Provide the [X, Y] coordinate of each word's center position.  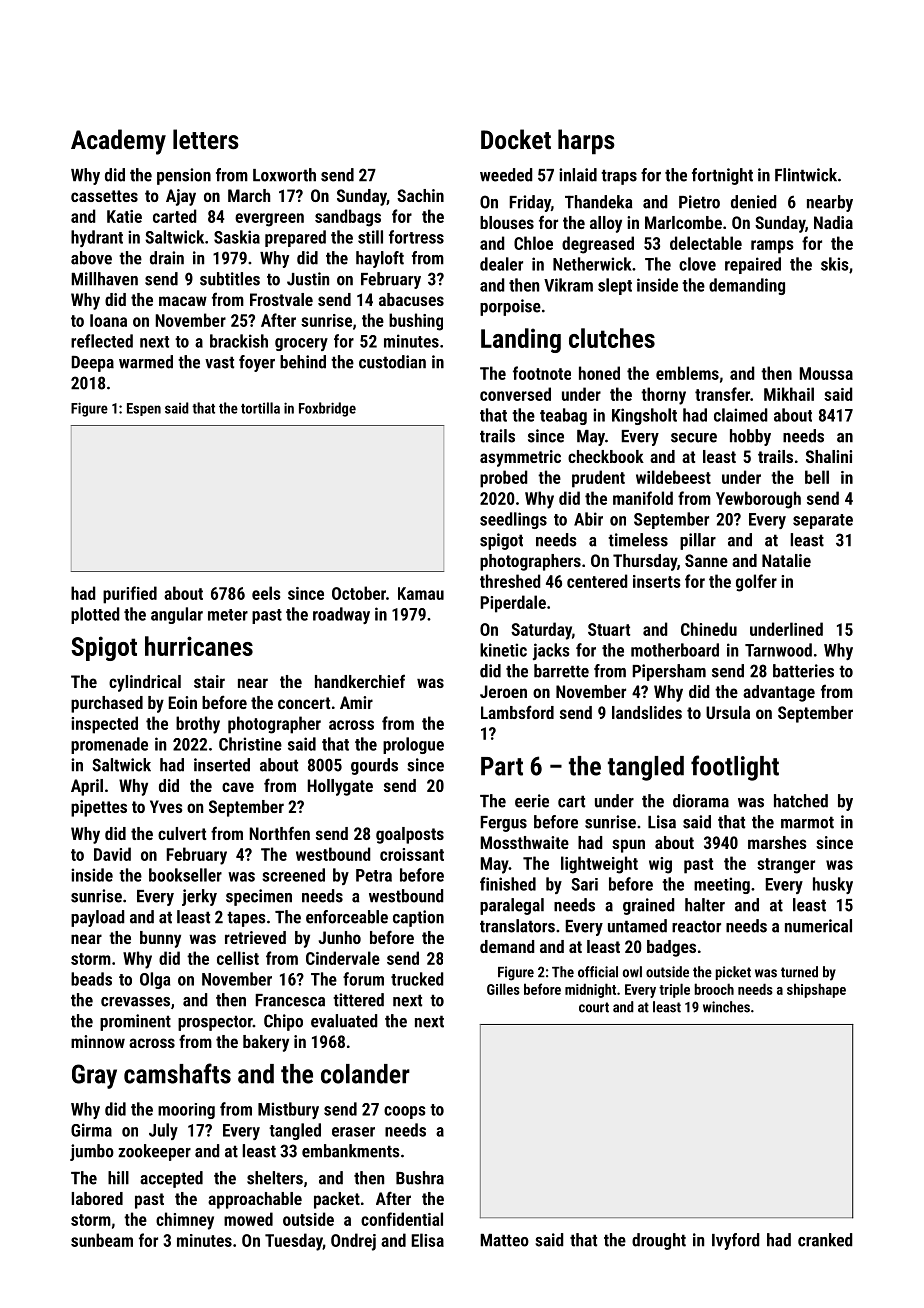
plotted [95, 615]
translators [517, 926]
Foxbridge [327, 409]
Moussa [826, 373]
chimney [185, 1221]
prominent [135, 1022]
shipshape [816, 990]
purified [130, 595]
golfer [756, 583]
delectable [706, 243]
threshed [510, 581]
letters [206, 139]
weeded [506, 175]
